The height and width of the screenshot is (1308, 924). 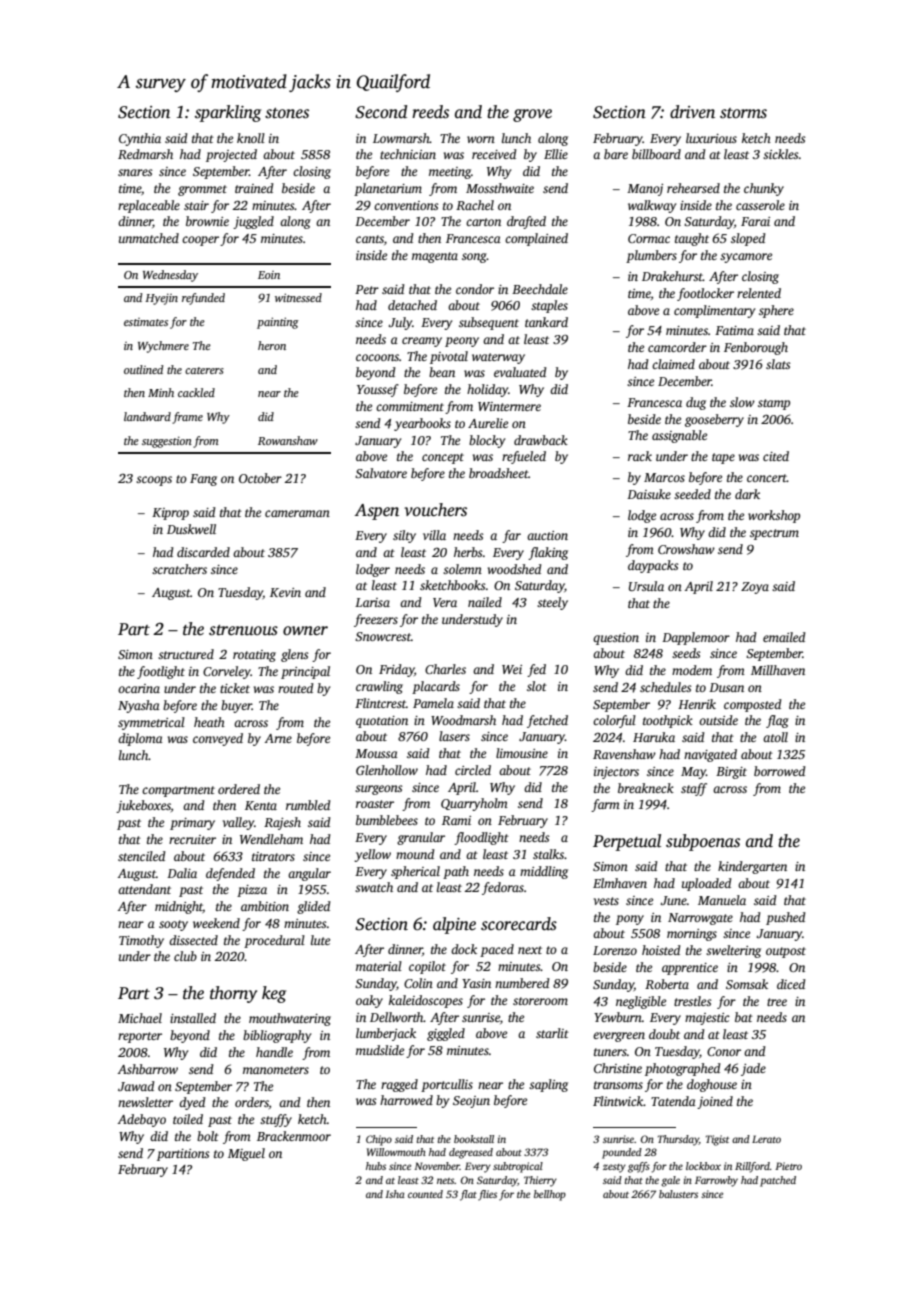 I want to click on Miguel, so click(x=246, y=1154).
